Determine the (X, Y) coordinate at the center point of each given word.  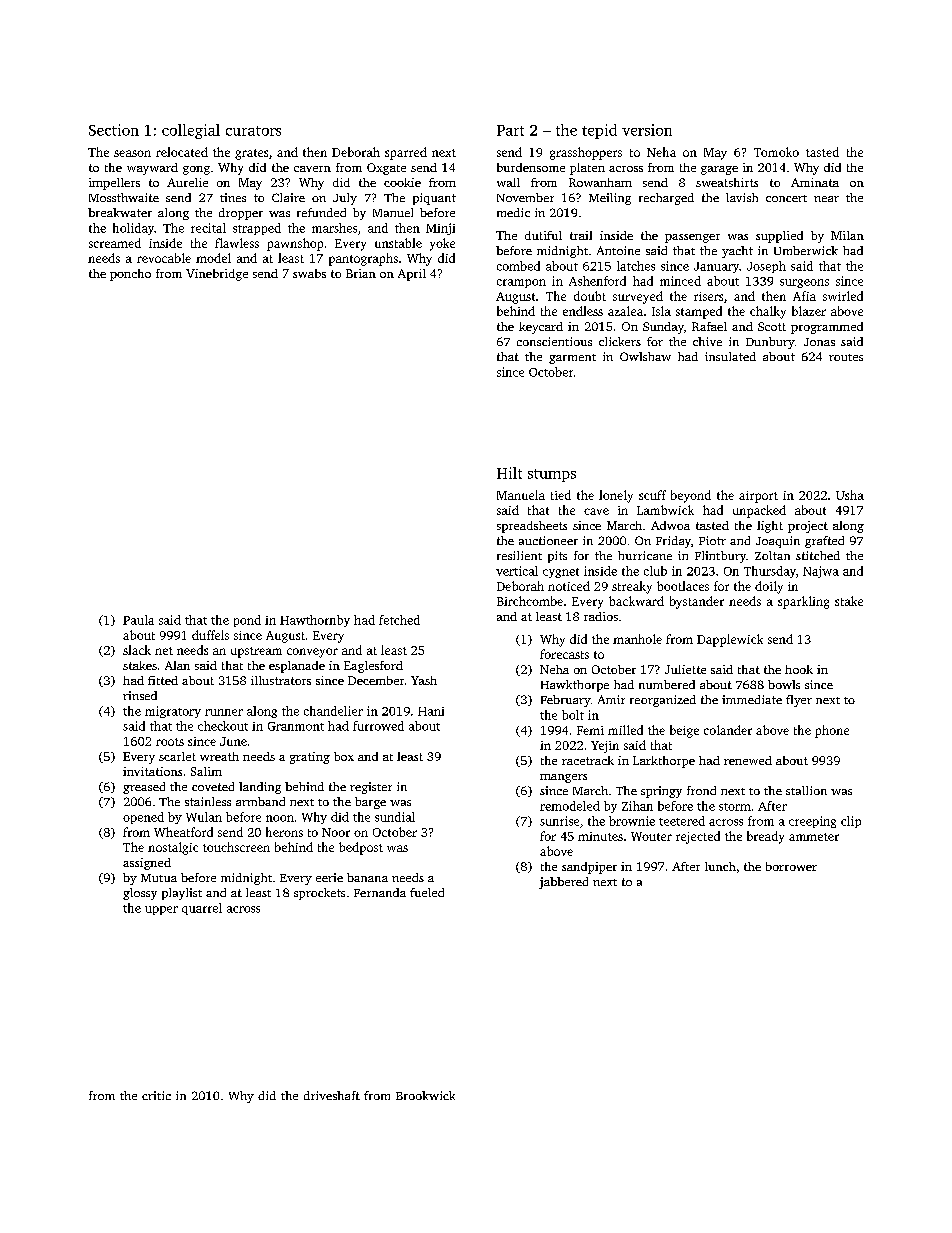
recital (208, 228)
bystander (697, 602)
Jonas (819, 342)
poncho (130, 275)
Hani (431, 711)
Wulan (204, 817)
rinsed (140, 695)
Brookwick (425, 1095)
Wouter (651, 836)
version (647, 130)
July (345, 199)
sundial (395, 817)
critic (156, 1095)
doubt (590, 296)
